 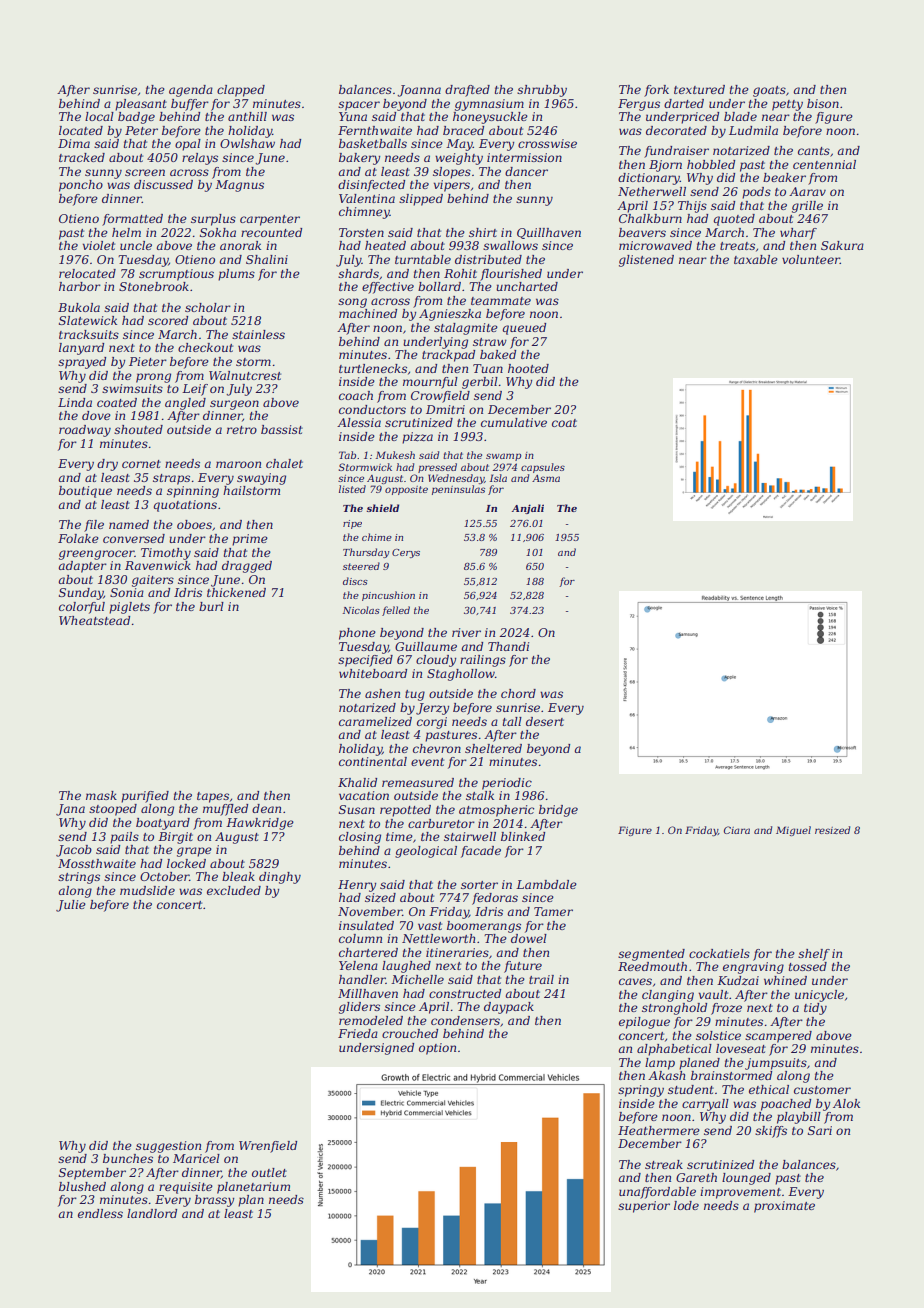 I want to click on clapped, so click(x=241, y=91).
